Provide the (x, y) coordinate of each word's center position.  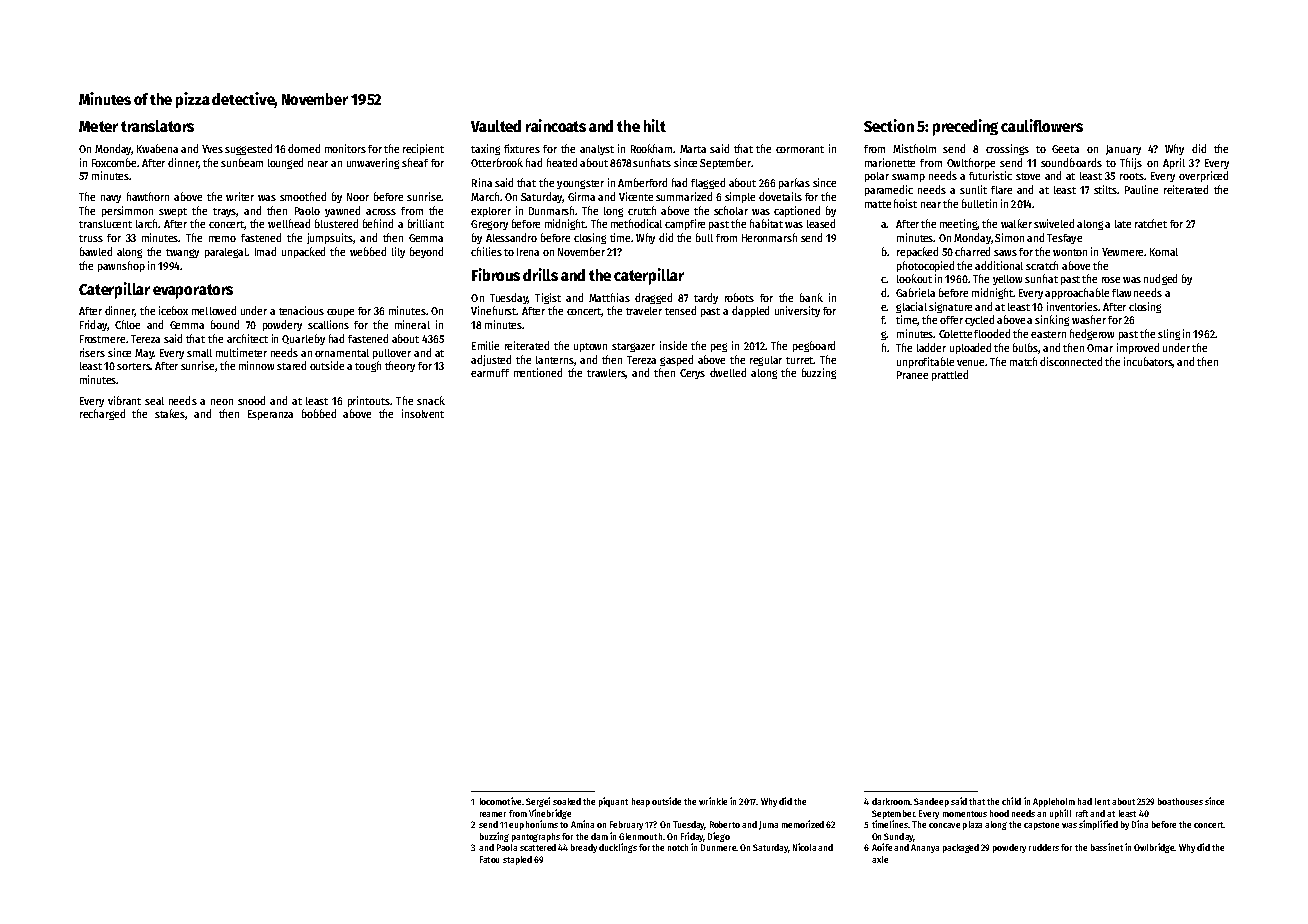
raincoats (556, 125)
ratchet (1151, 223)
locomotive (500, 801)
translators (157, 126)
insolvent (423, 413)
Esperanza (270, 415)
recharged (102, 414)
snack (431, 400)
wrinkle (713, 801)
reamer (493, 814)
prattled (950, 375)
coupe (340, 313)
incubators (1148, 362)
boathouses (1180, 801)
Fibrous (496, 274)
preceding (965, 127)
